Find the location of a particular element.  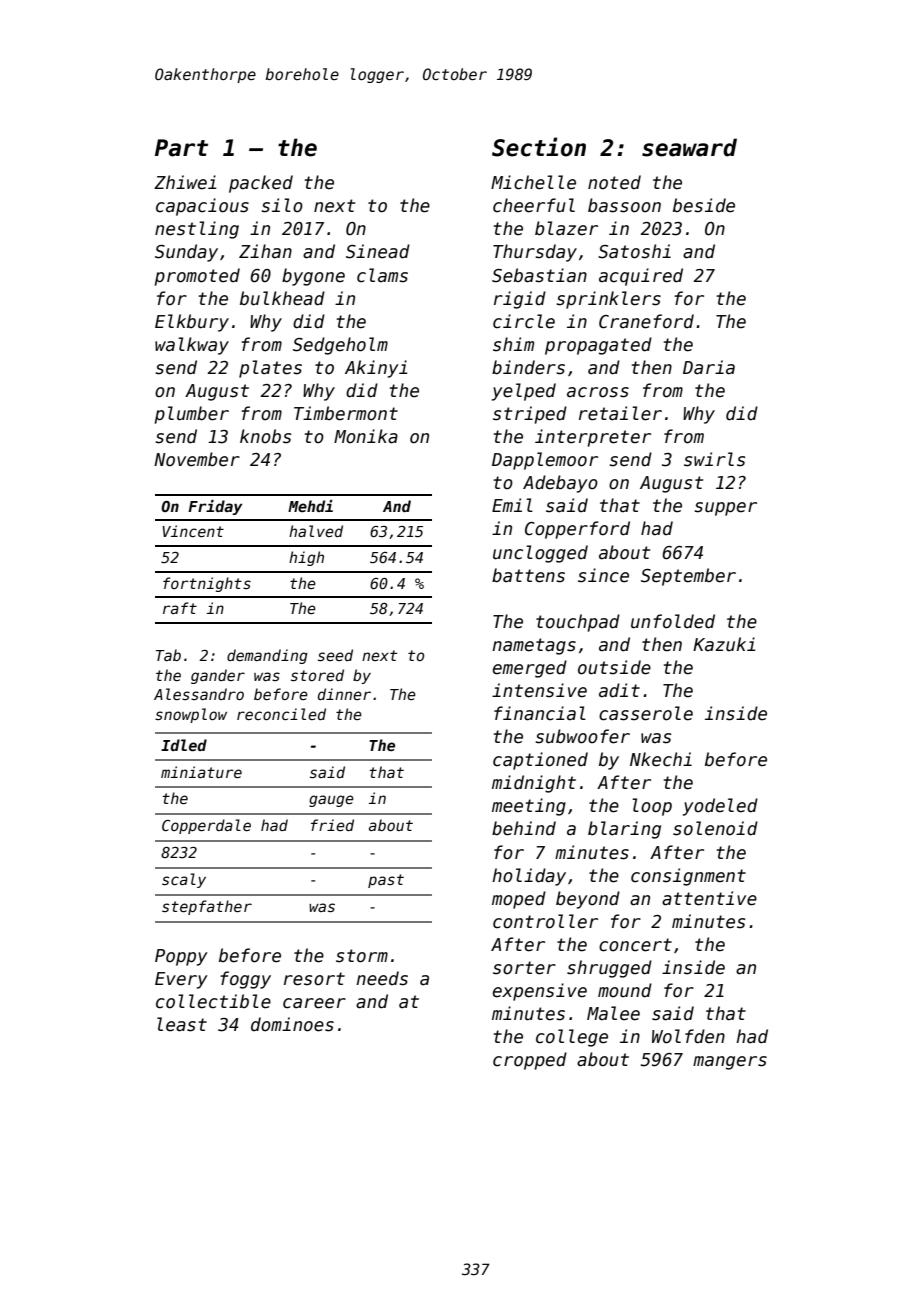

Malee is located at coordinates (613, 1013).
